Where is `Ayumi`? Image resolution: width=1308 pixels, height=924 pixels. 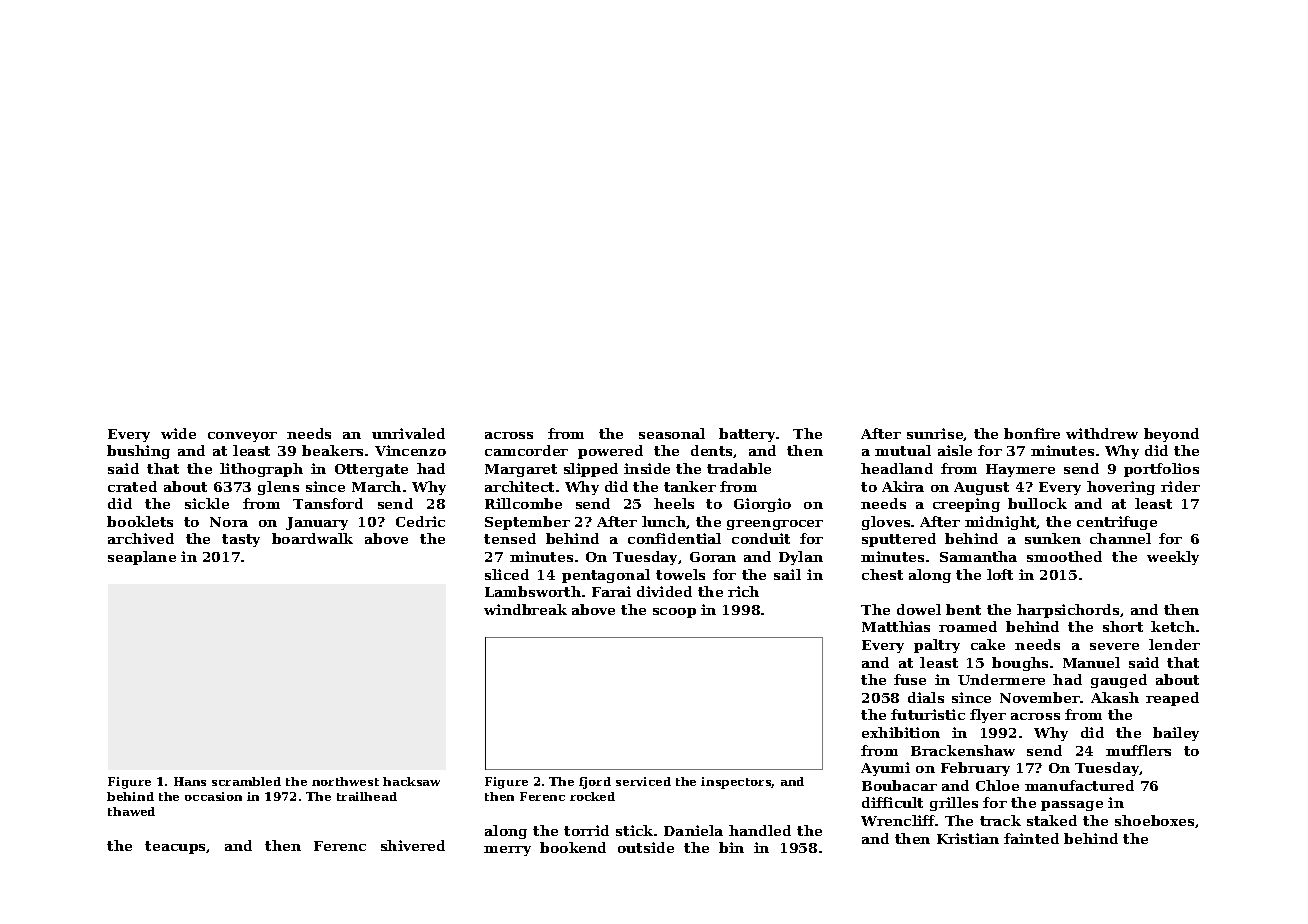 Ayumi is located at coordinates (885, 769).
